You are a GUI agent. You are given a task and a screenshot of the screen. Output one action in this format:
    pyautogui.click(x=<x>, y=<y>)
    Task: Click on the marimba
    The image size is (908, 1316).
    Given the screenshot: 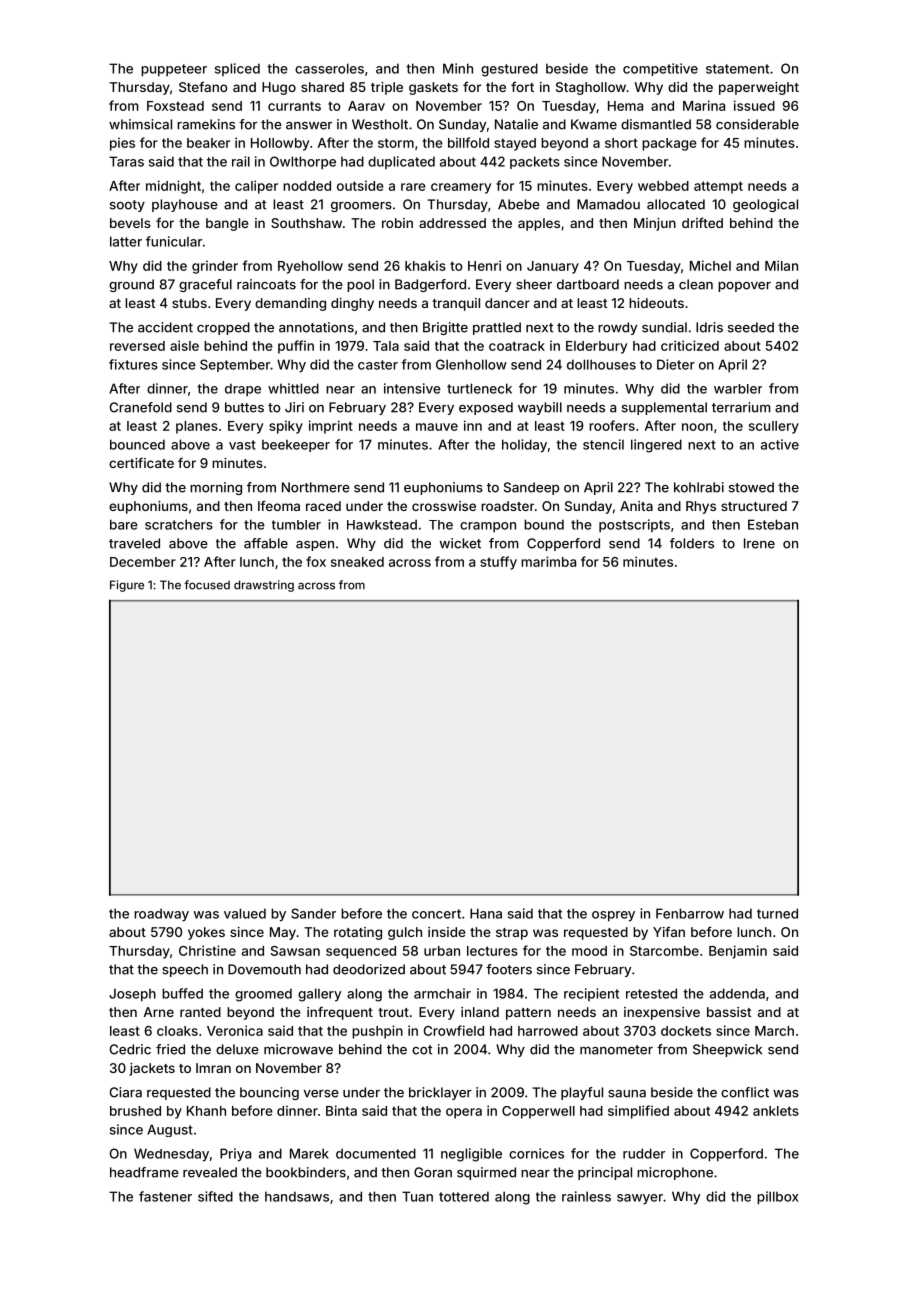 What is the action you would take?
    pyautogui.click(x=548, y=561)
